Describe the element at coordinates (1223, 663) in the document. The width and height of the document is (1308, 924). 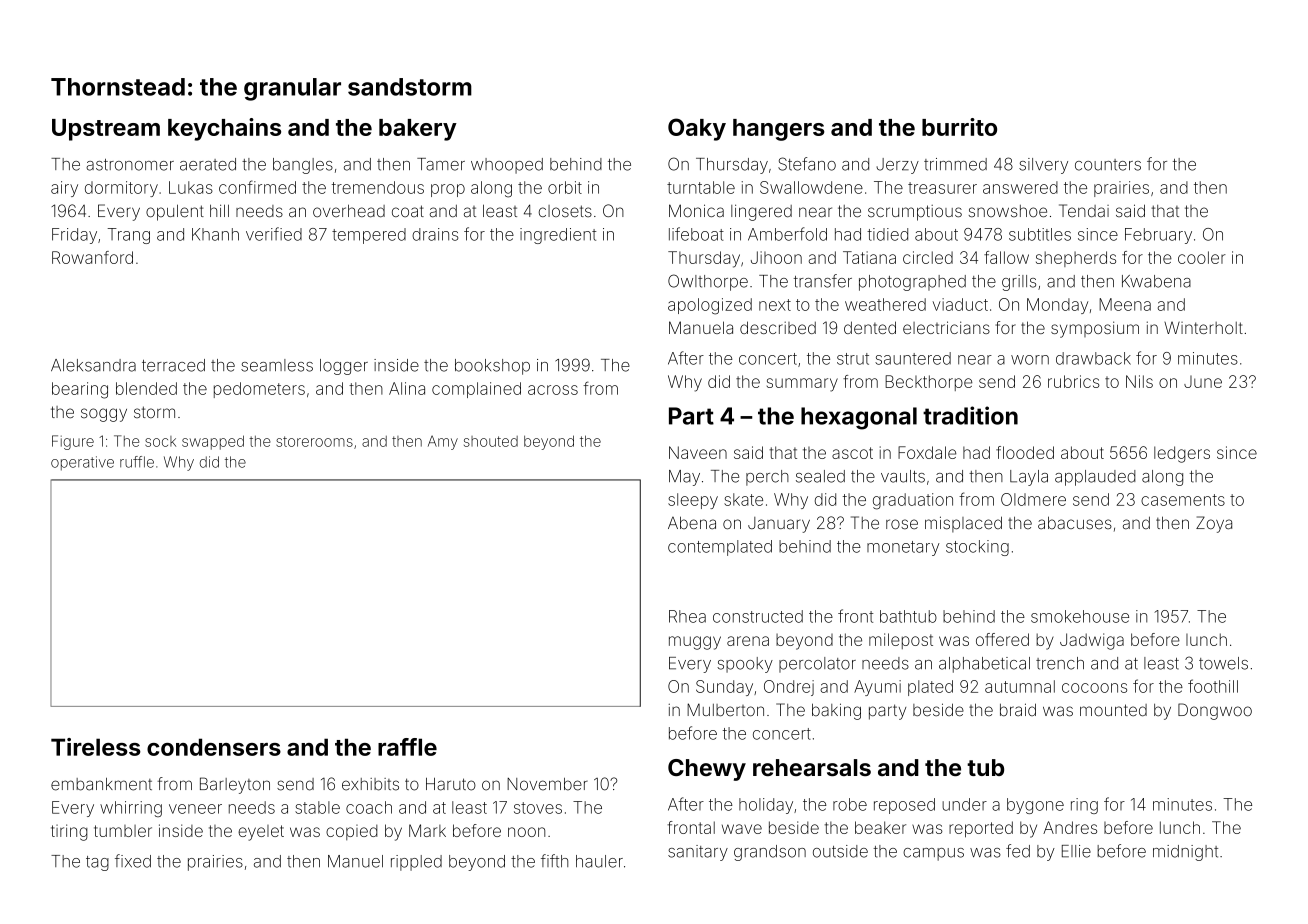
I see `towels` at that location.
